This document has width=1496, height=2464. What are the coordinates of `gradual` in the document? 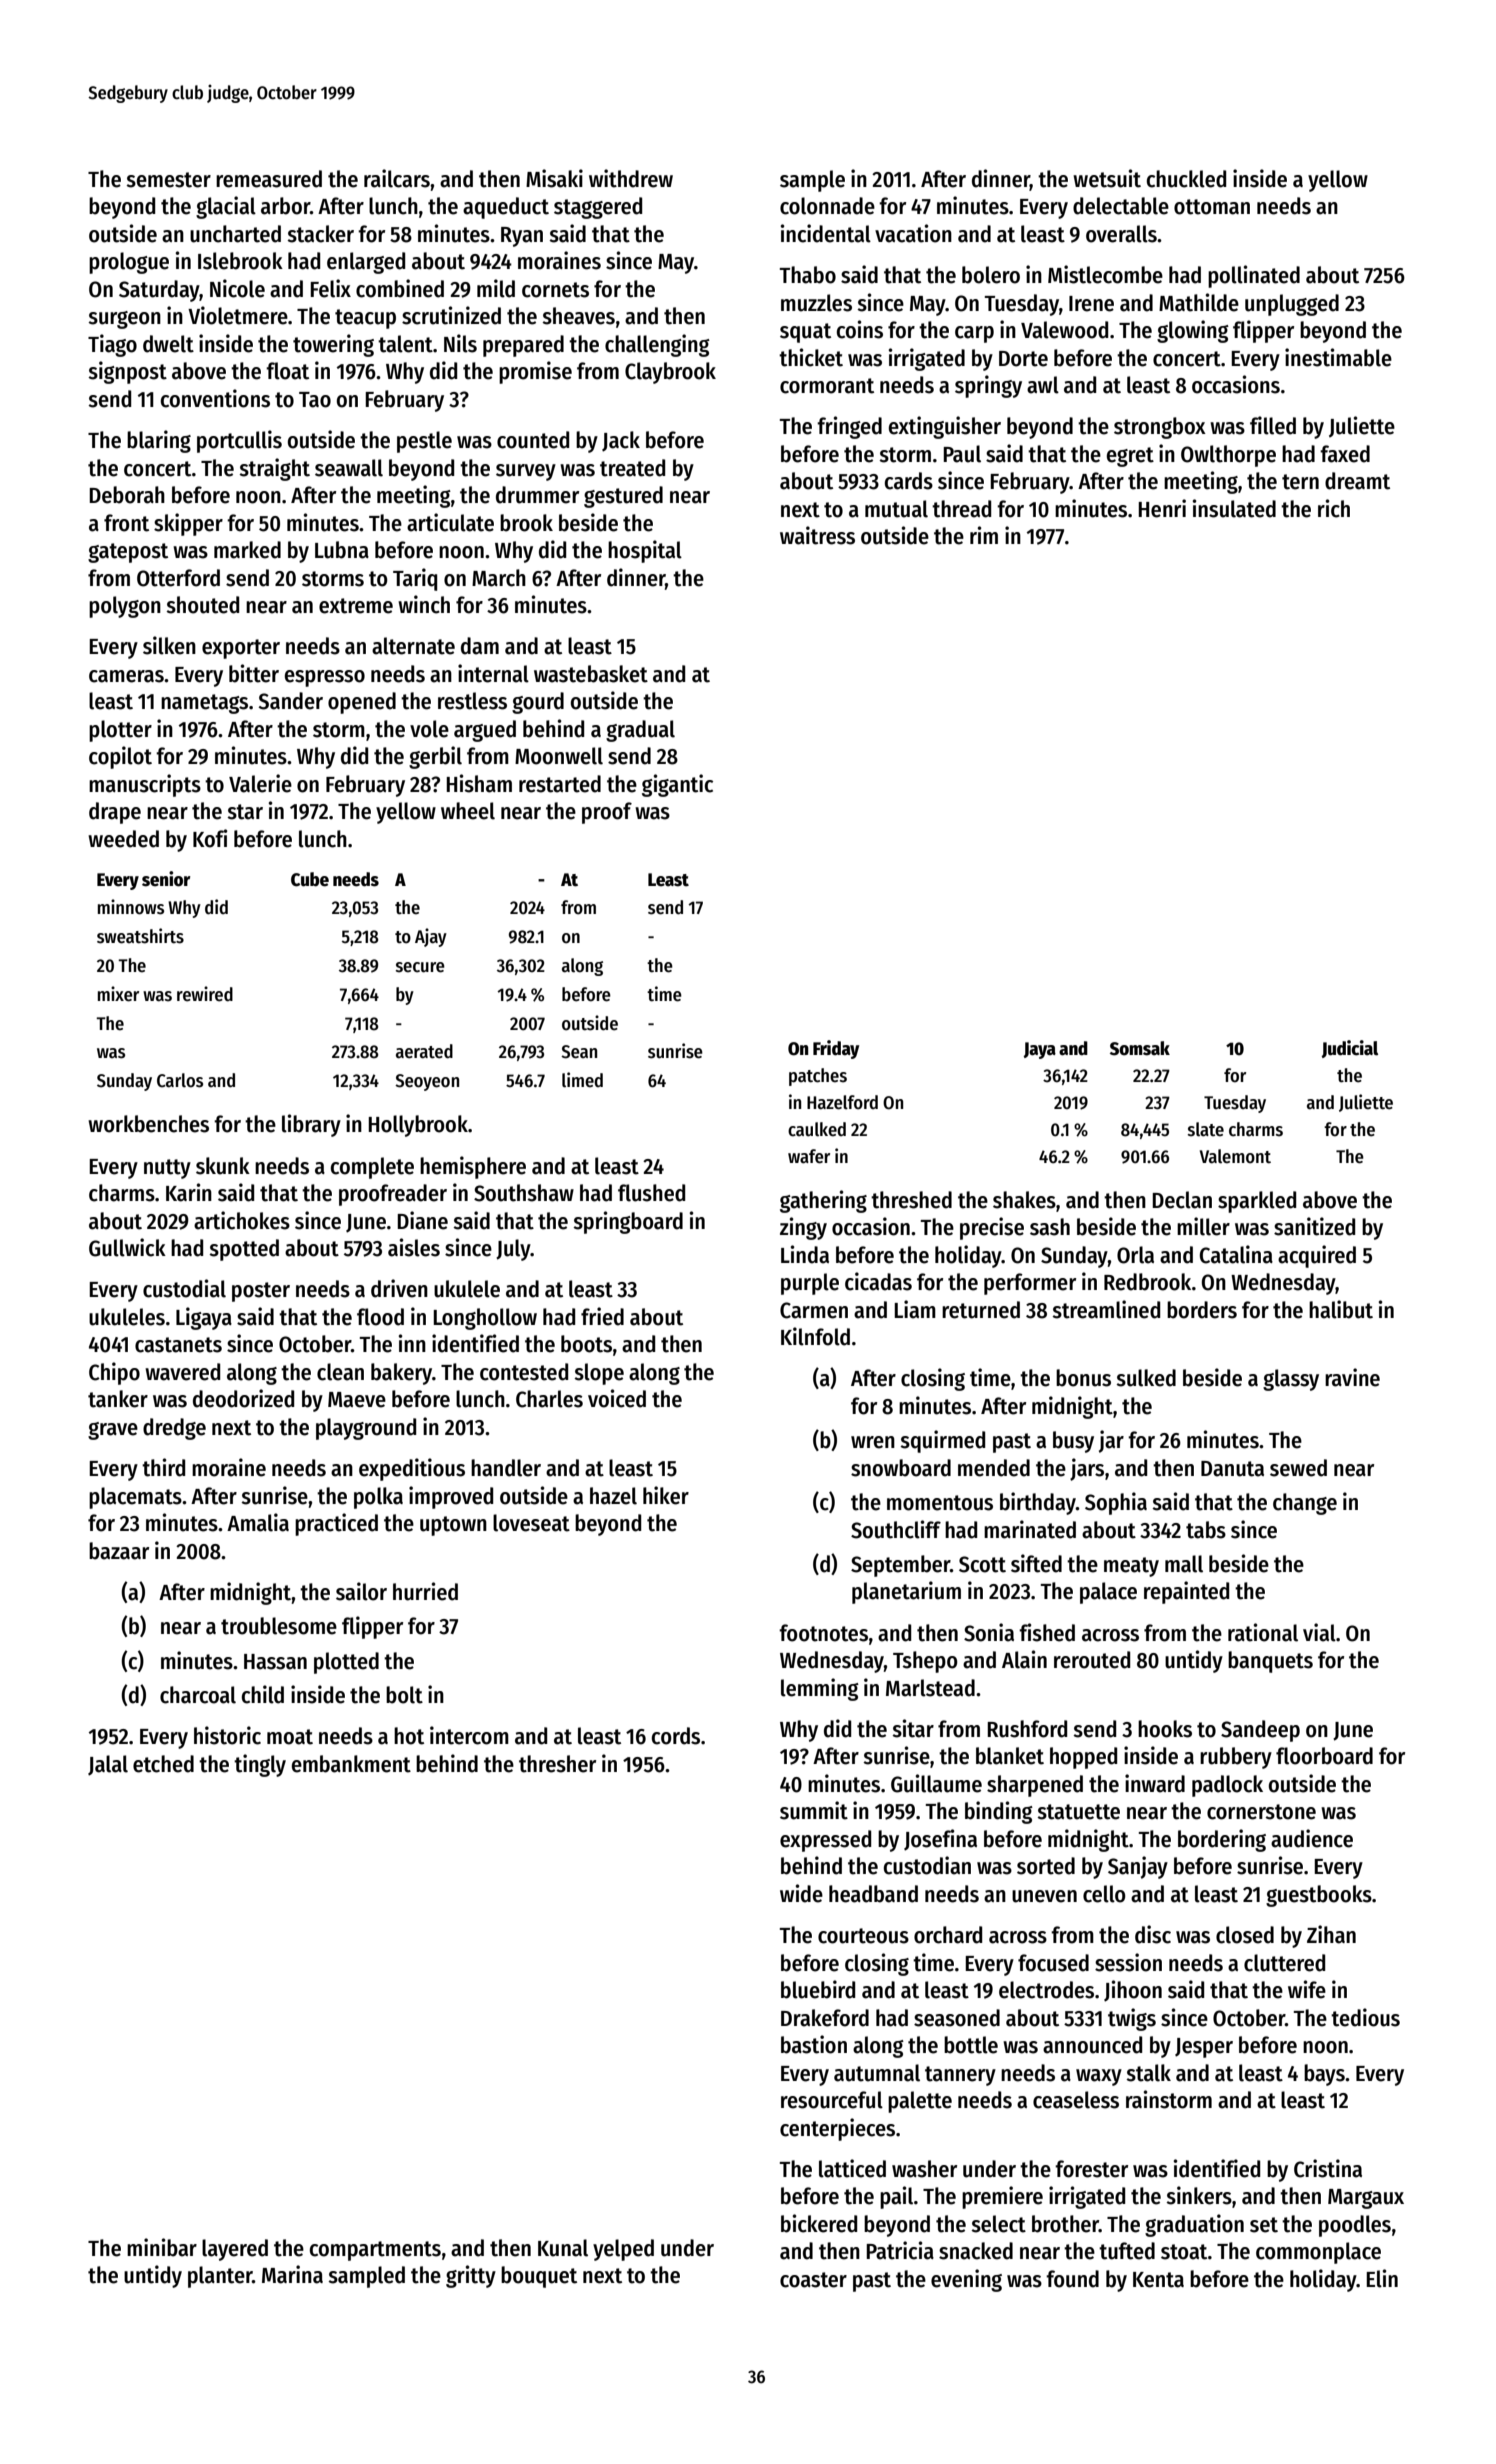 It's located at (640, 731).
